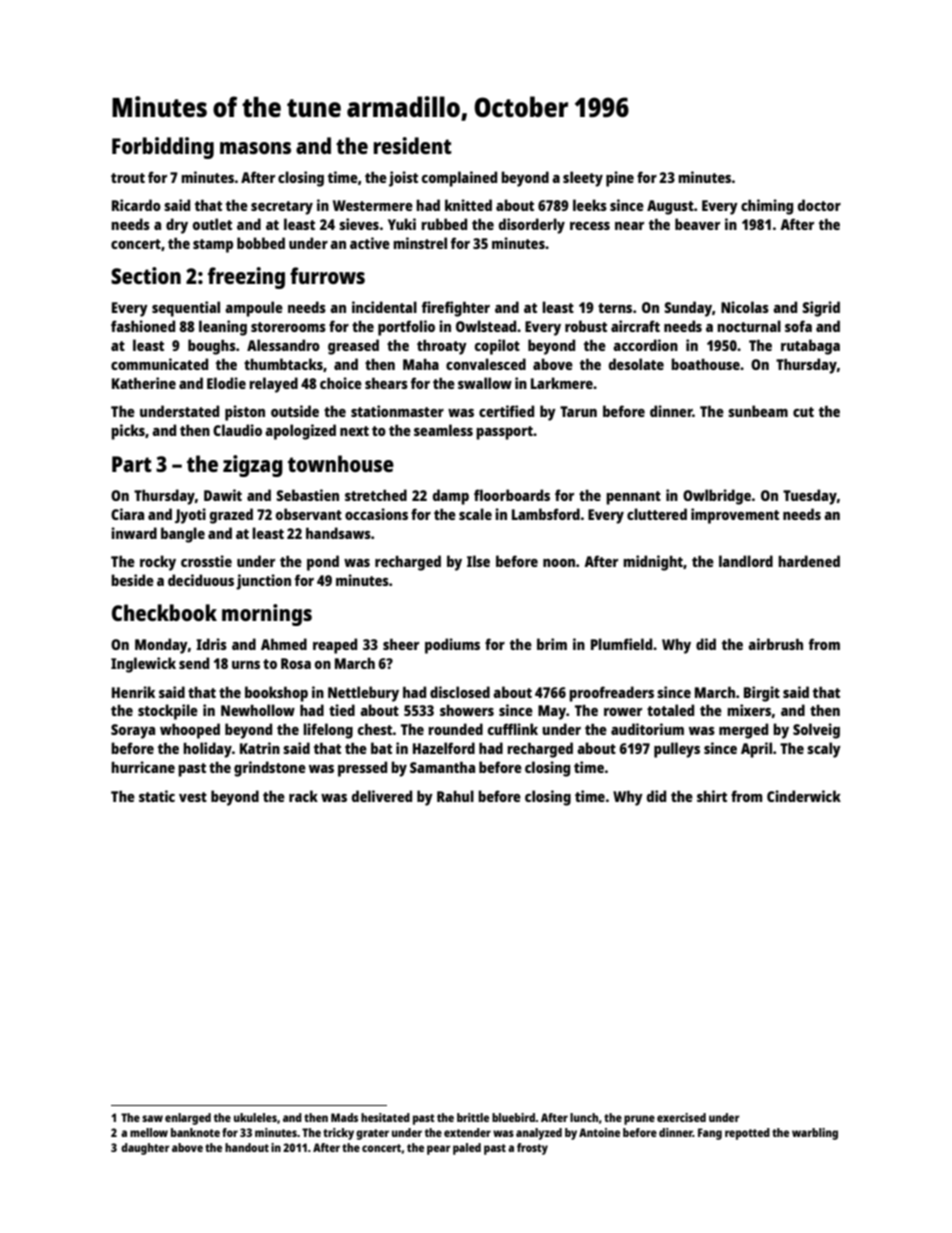 The image size is (952, 1233). What do you see at coordinates (639, 1120) in the page?
I see `prune` at bounding box center [639, 1120].
